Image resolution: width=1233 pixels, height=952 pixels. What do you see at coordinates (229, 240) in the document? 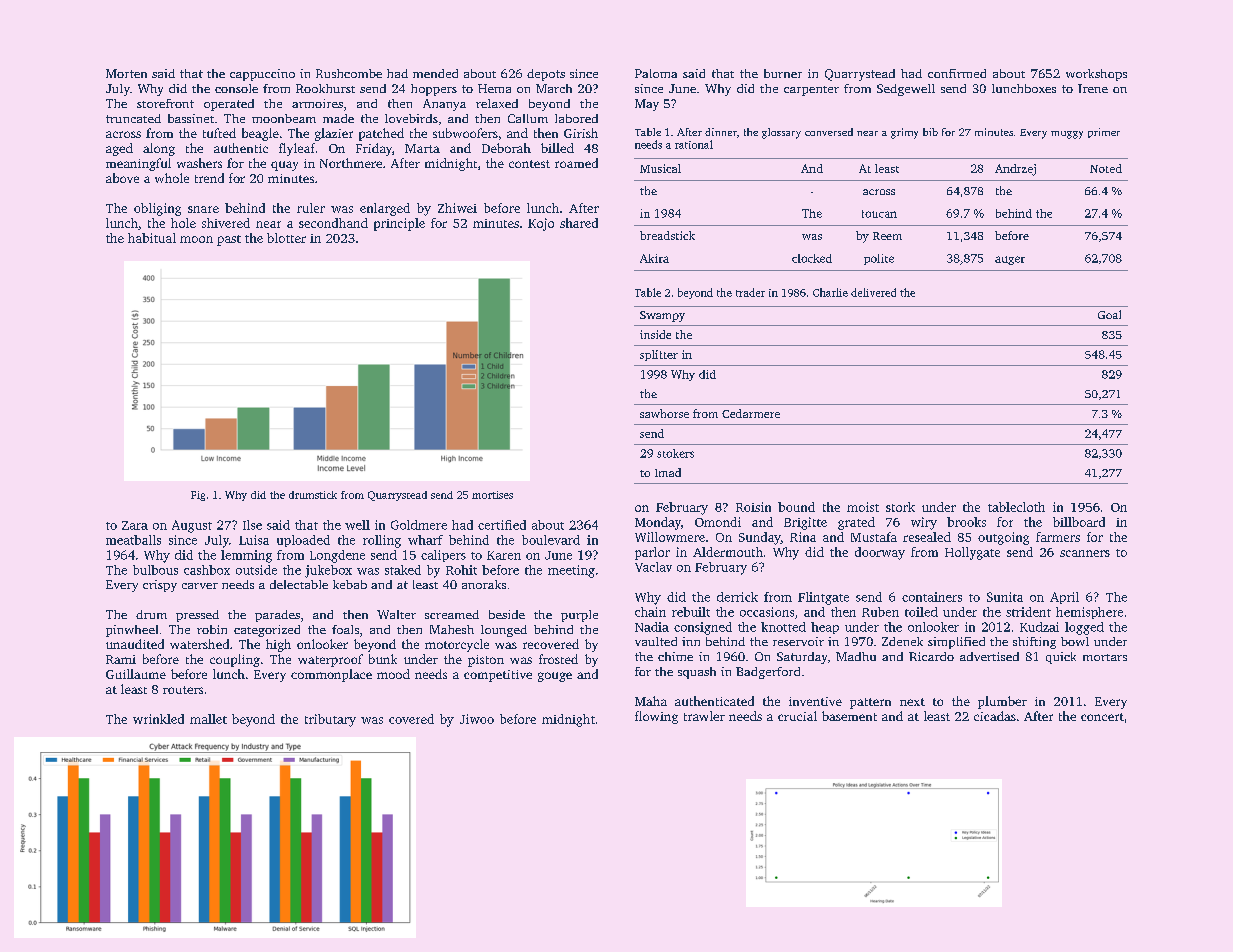
I see `past` at bounding box center [229, 240].
